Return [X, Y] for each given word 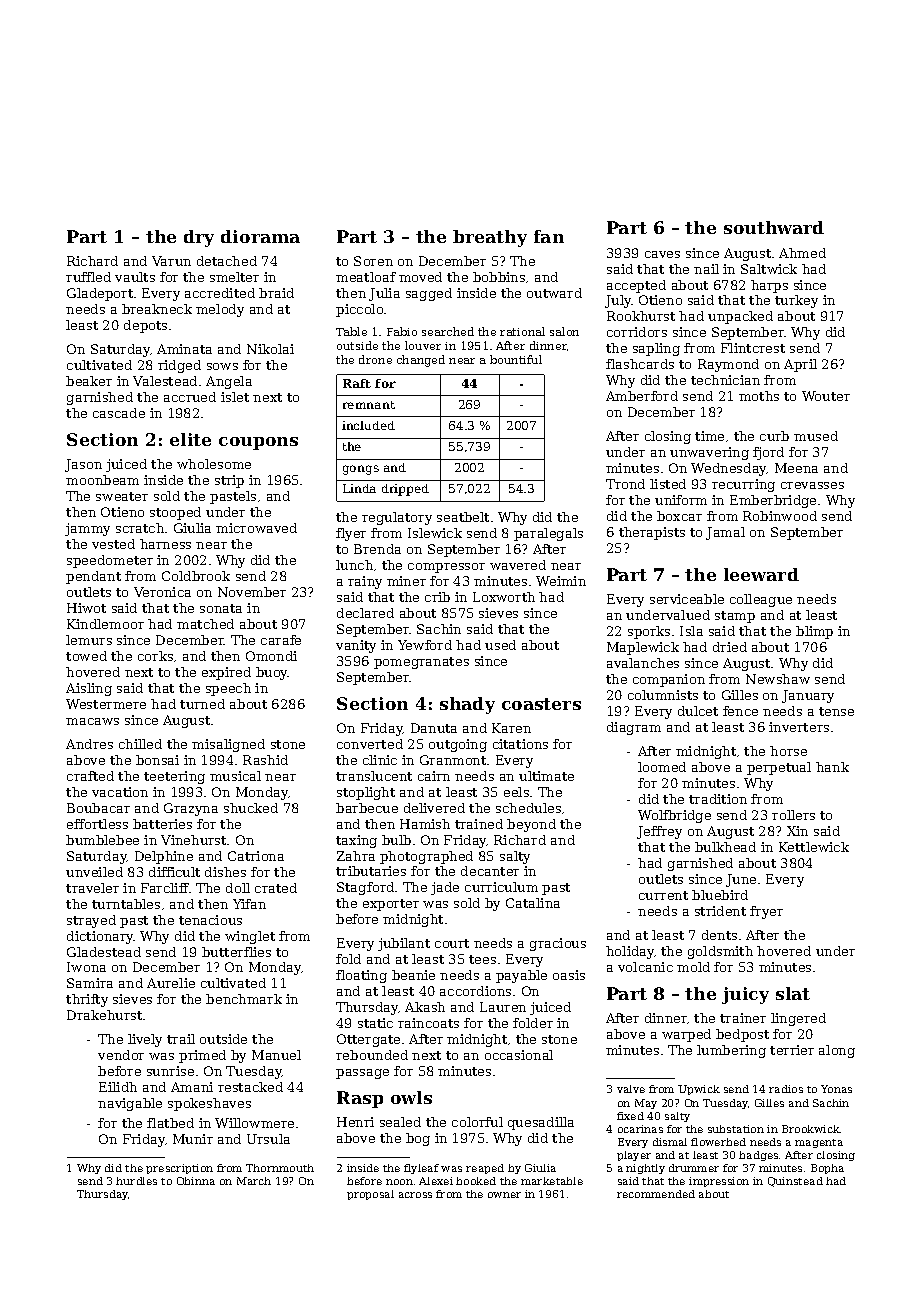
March [254, 1181]
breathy [490, 238]
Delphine [164, 857]
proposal [370, 1195]
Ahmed [802, 253]
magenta [819, 1143]
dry [199, 238]
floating [361, 976]
